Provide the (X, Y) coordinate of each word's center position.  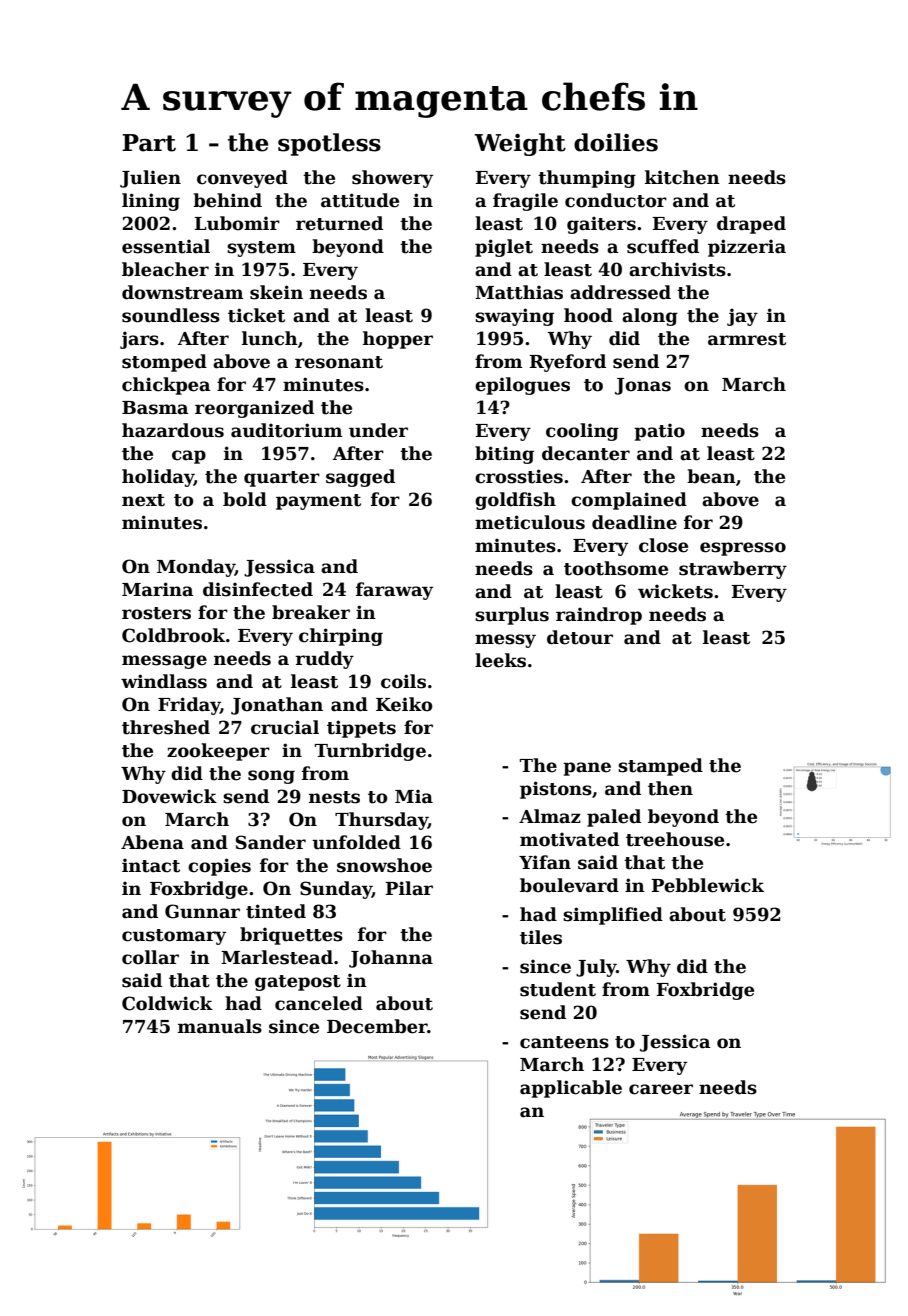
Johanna (391, 959)
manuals (220, 1026)
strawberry (733, 570)
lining (151, 202)
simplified (613, 916)
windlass (164, 681)
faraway (394, 591)
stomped (164, 363)
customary (174, 937)
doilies (616, 142)
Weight (520, 144)
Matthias (519, 292)
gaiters (601, 225)
